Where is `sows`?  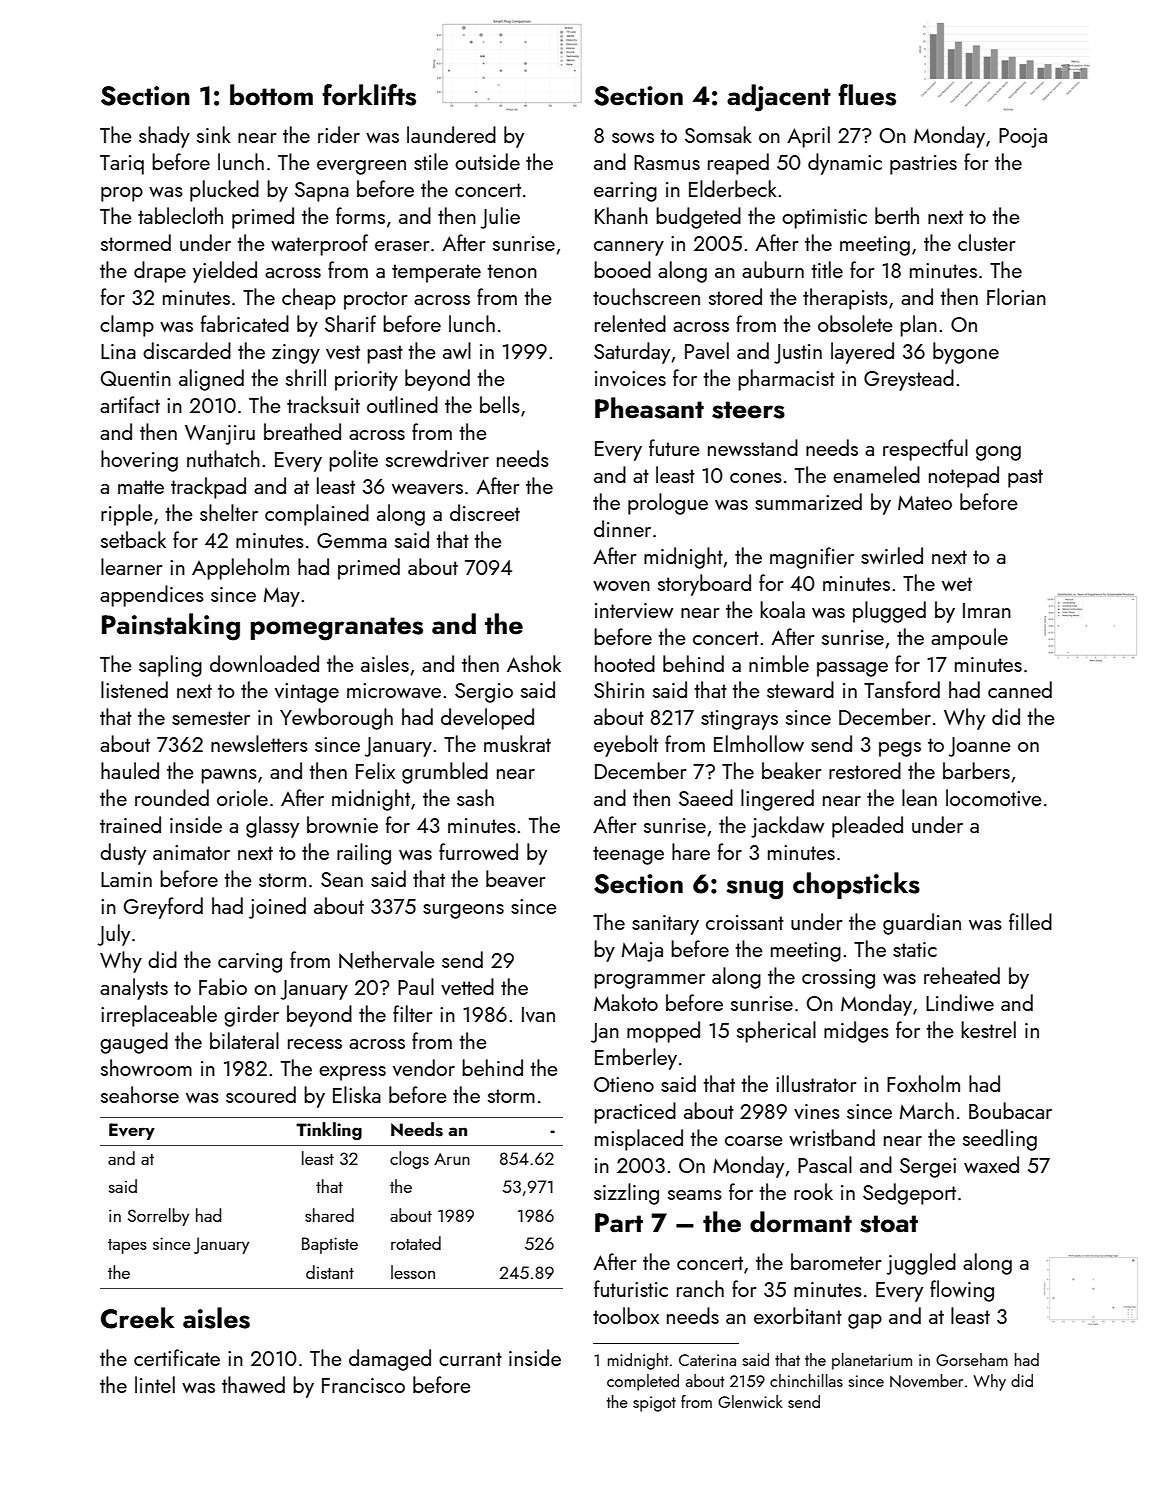
sows is located at coordinates (633, 138).
